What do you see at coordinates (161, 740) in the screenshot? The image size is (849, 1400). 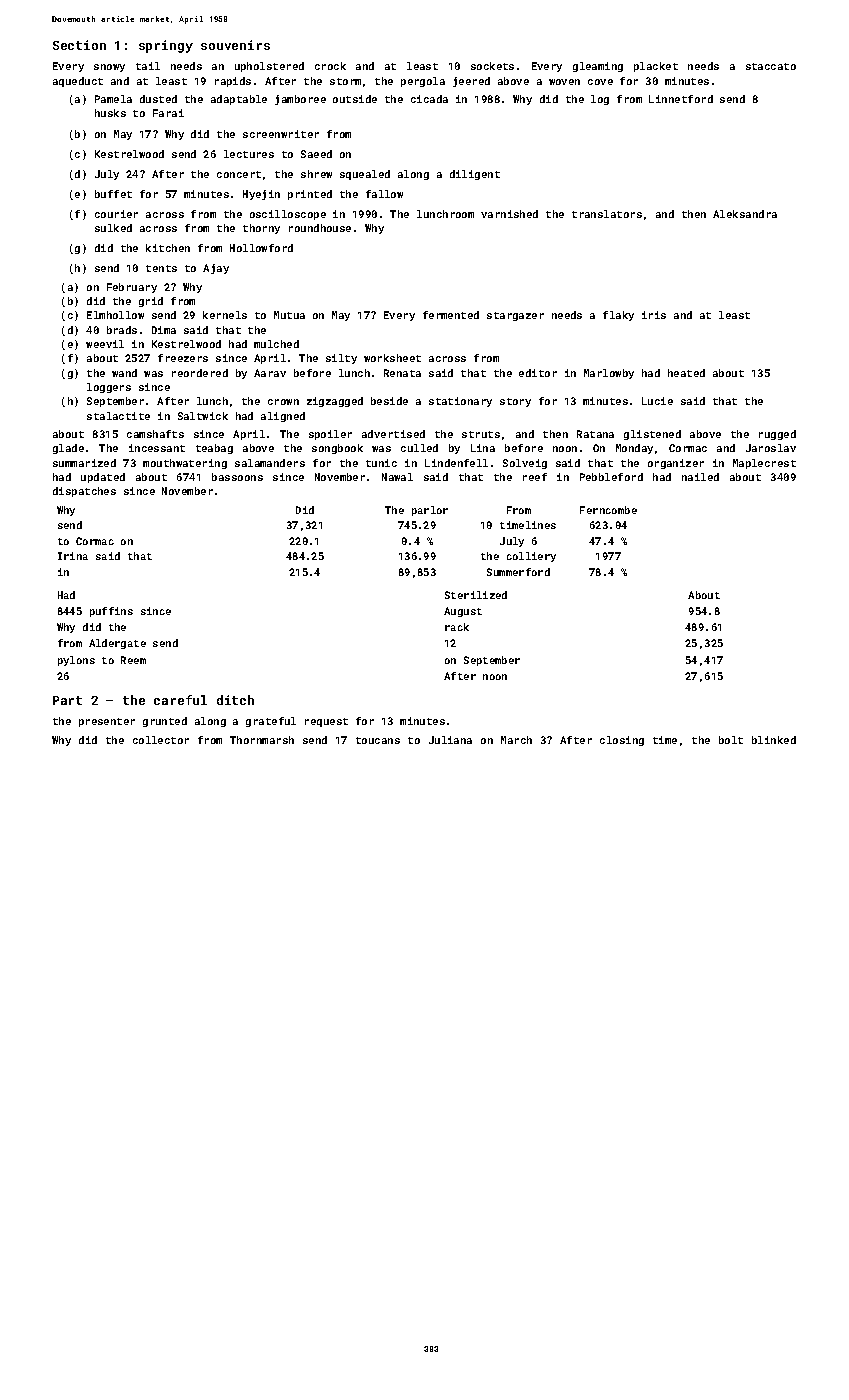 I see `collector` at bounding box center [161, 740].
